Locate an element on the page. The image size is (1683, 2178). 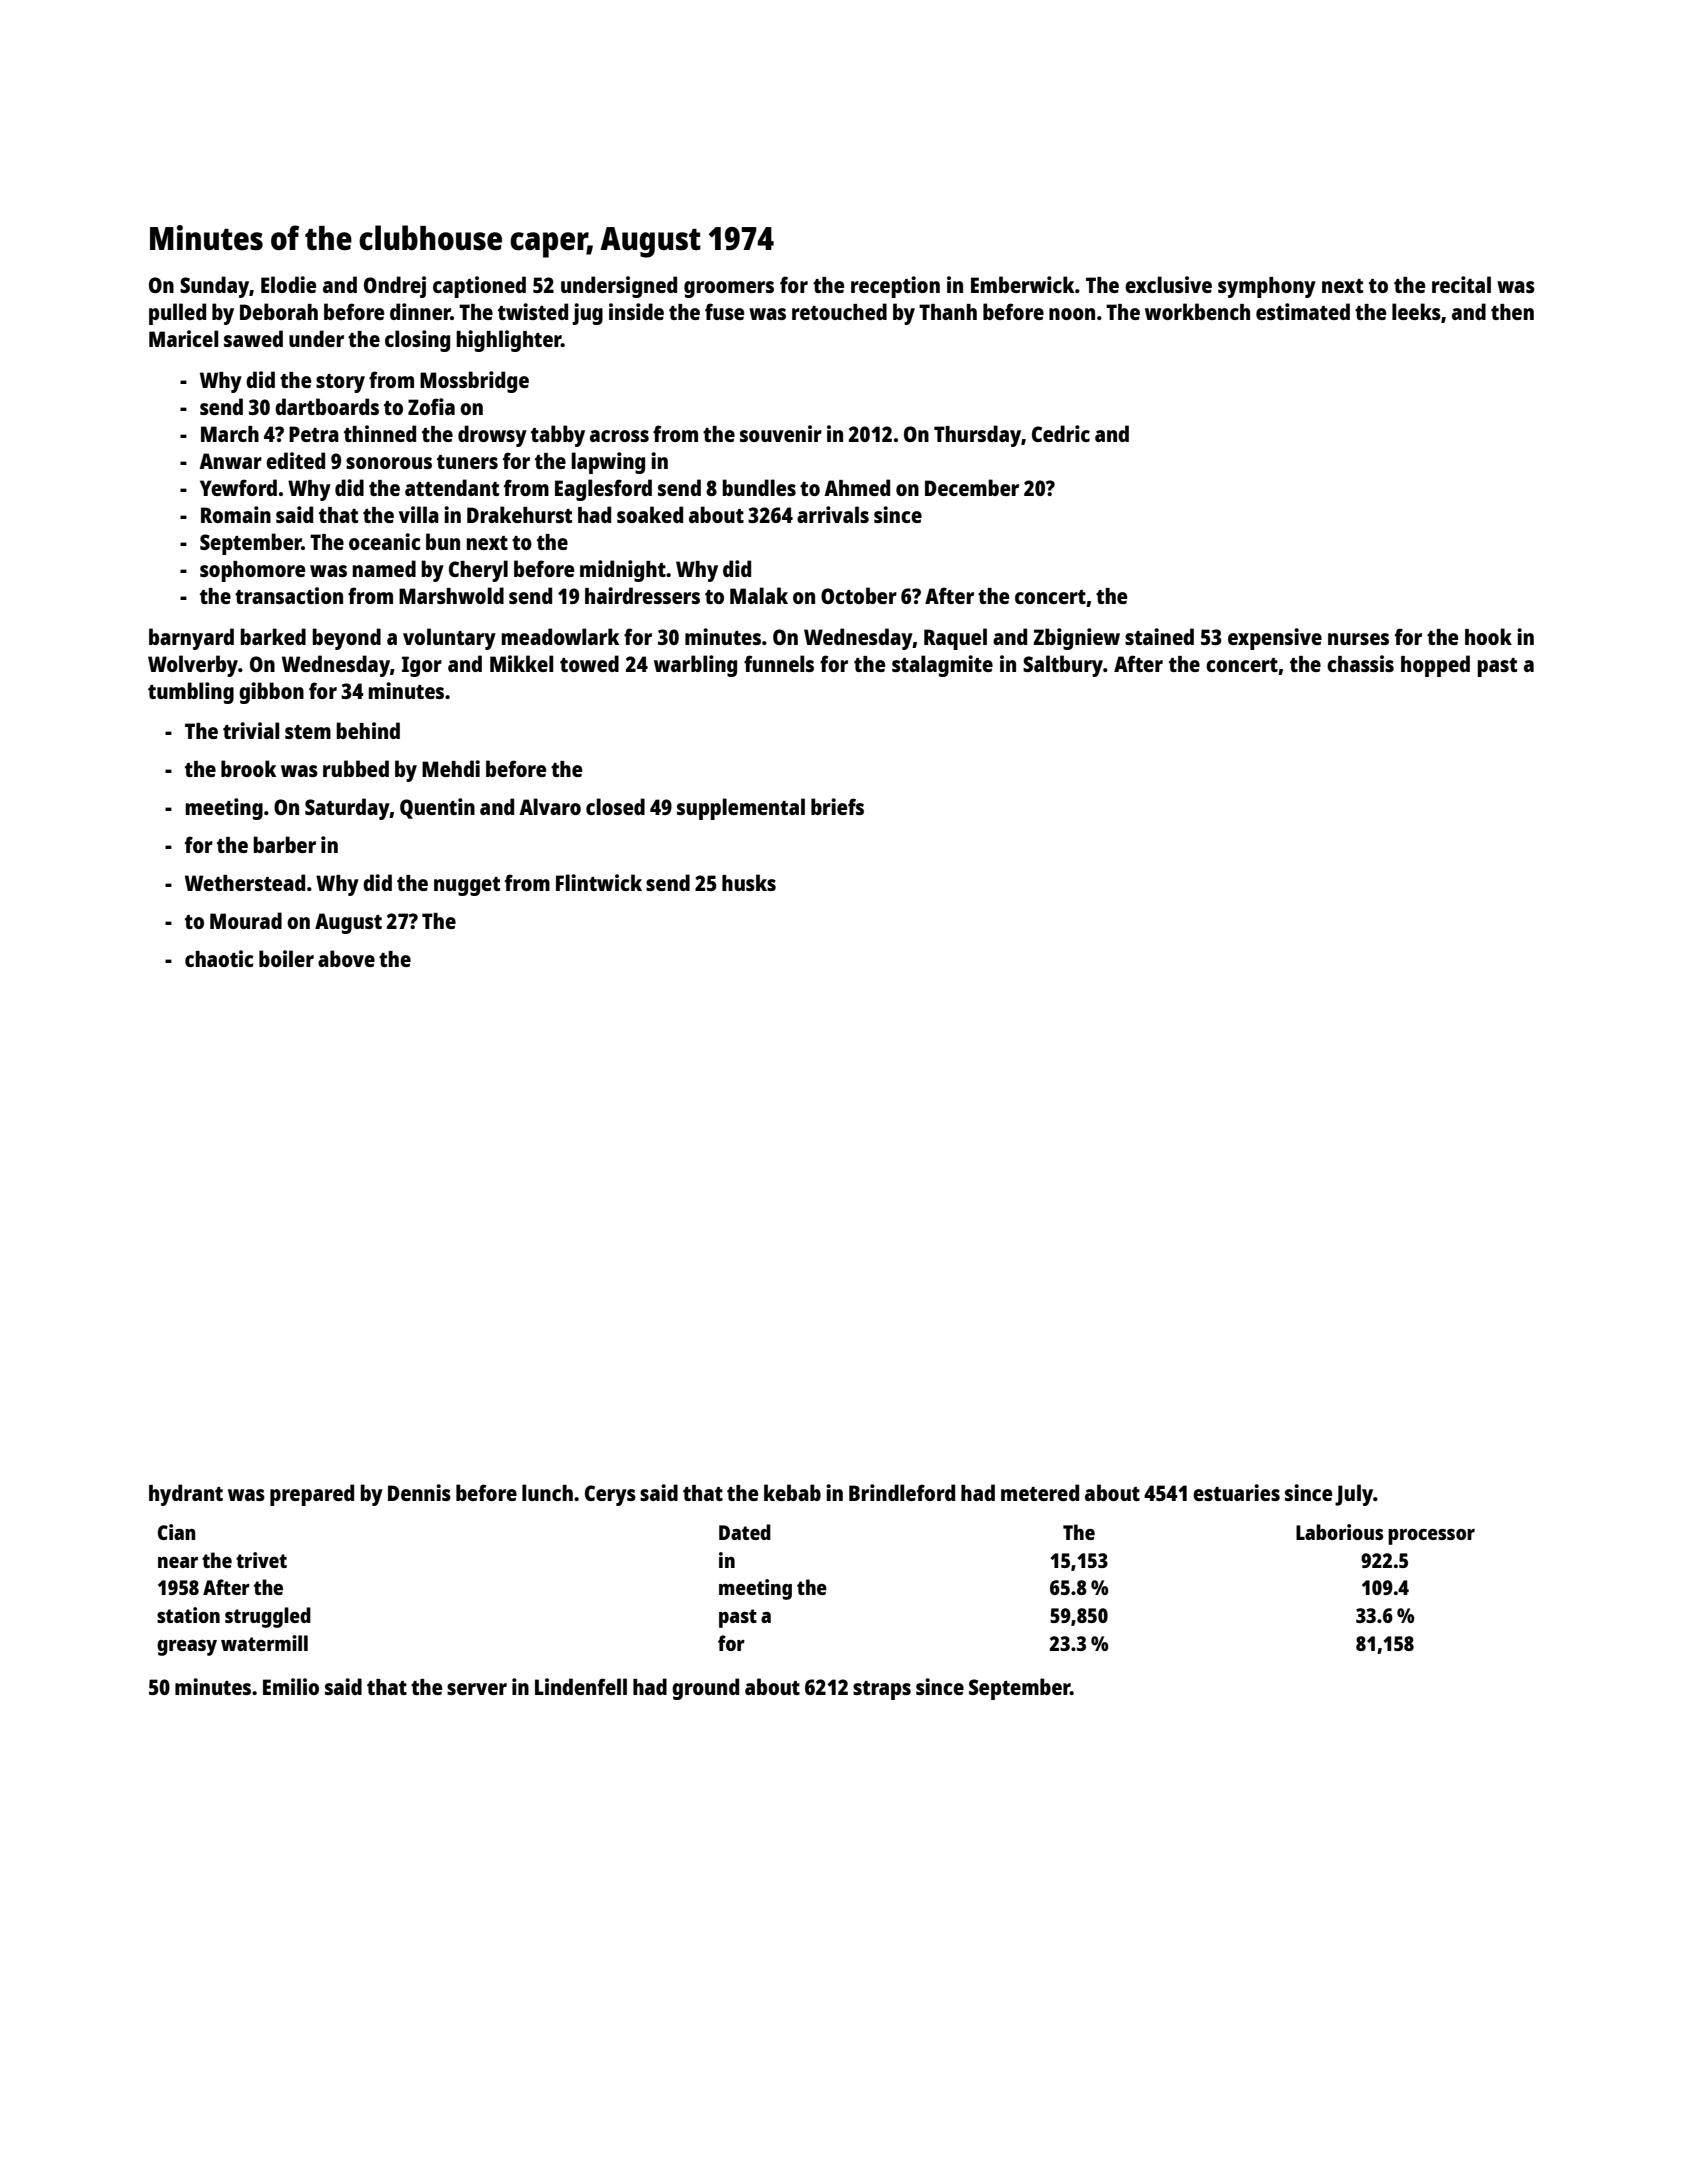
expensive is located at coordinates (1275, 639).
